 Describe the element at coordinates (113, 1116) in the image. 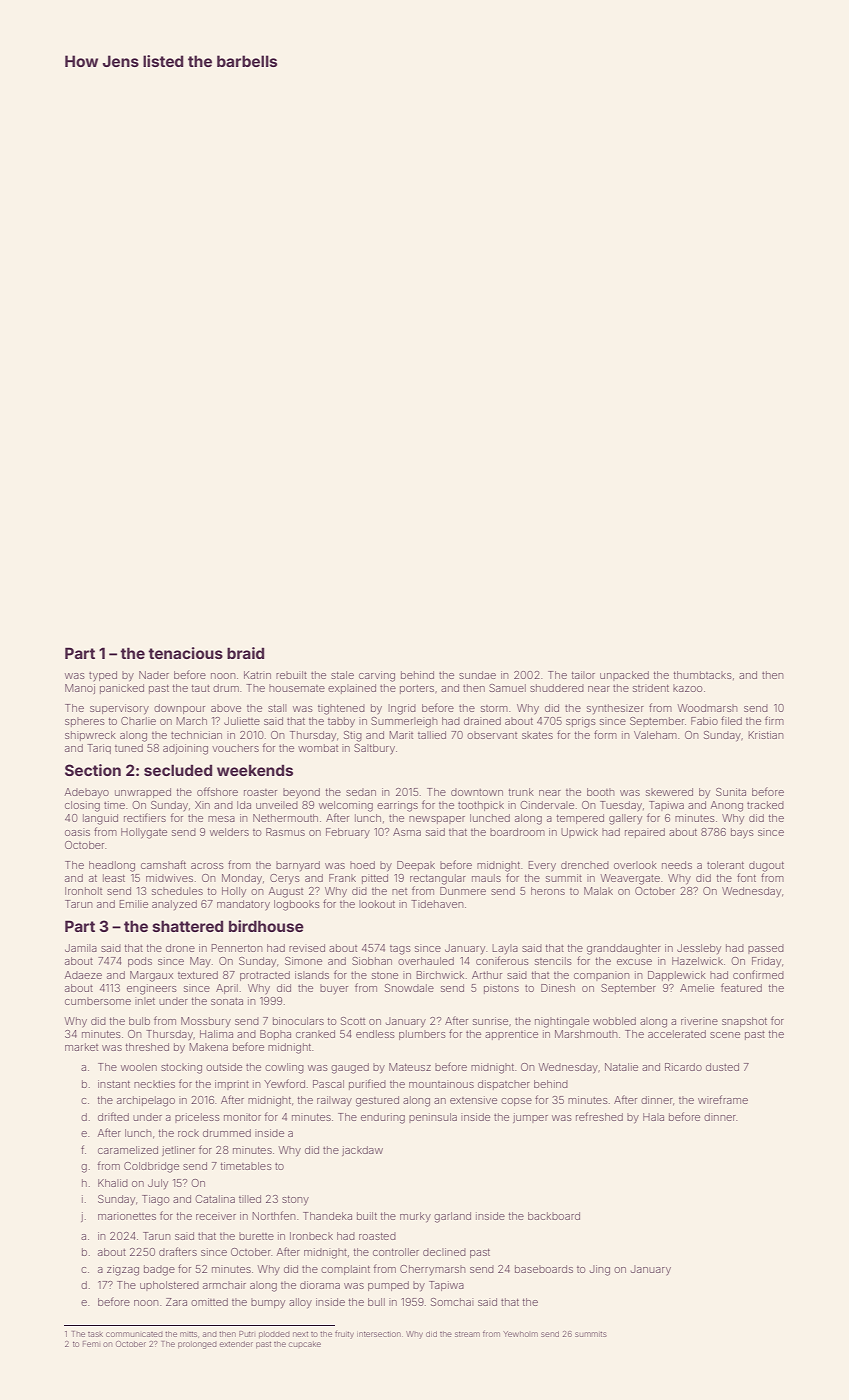

I see `drifted` at that location.
